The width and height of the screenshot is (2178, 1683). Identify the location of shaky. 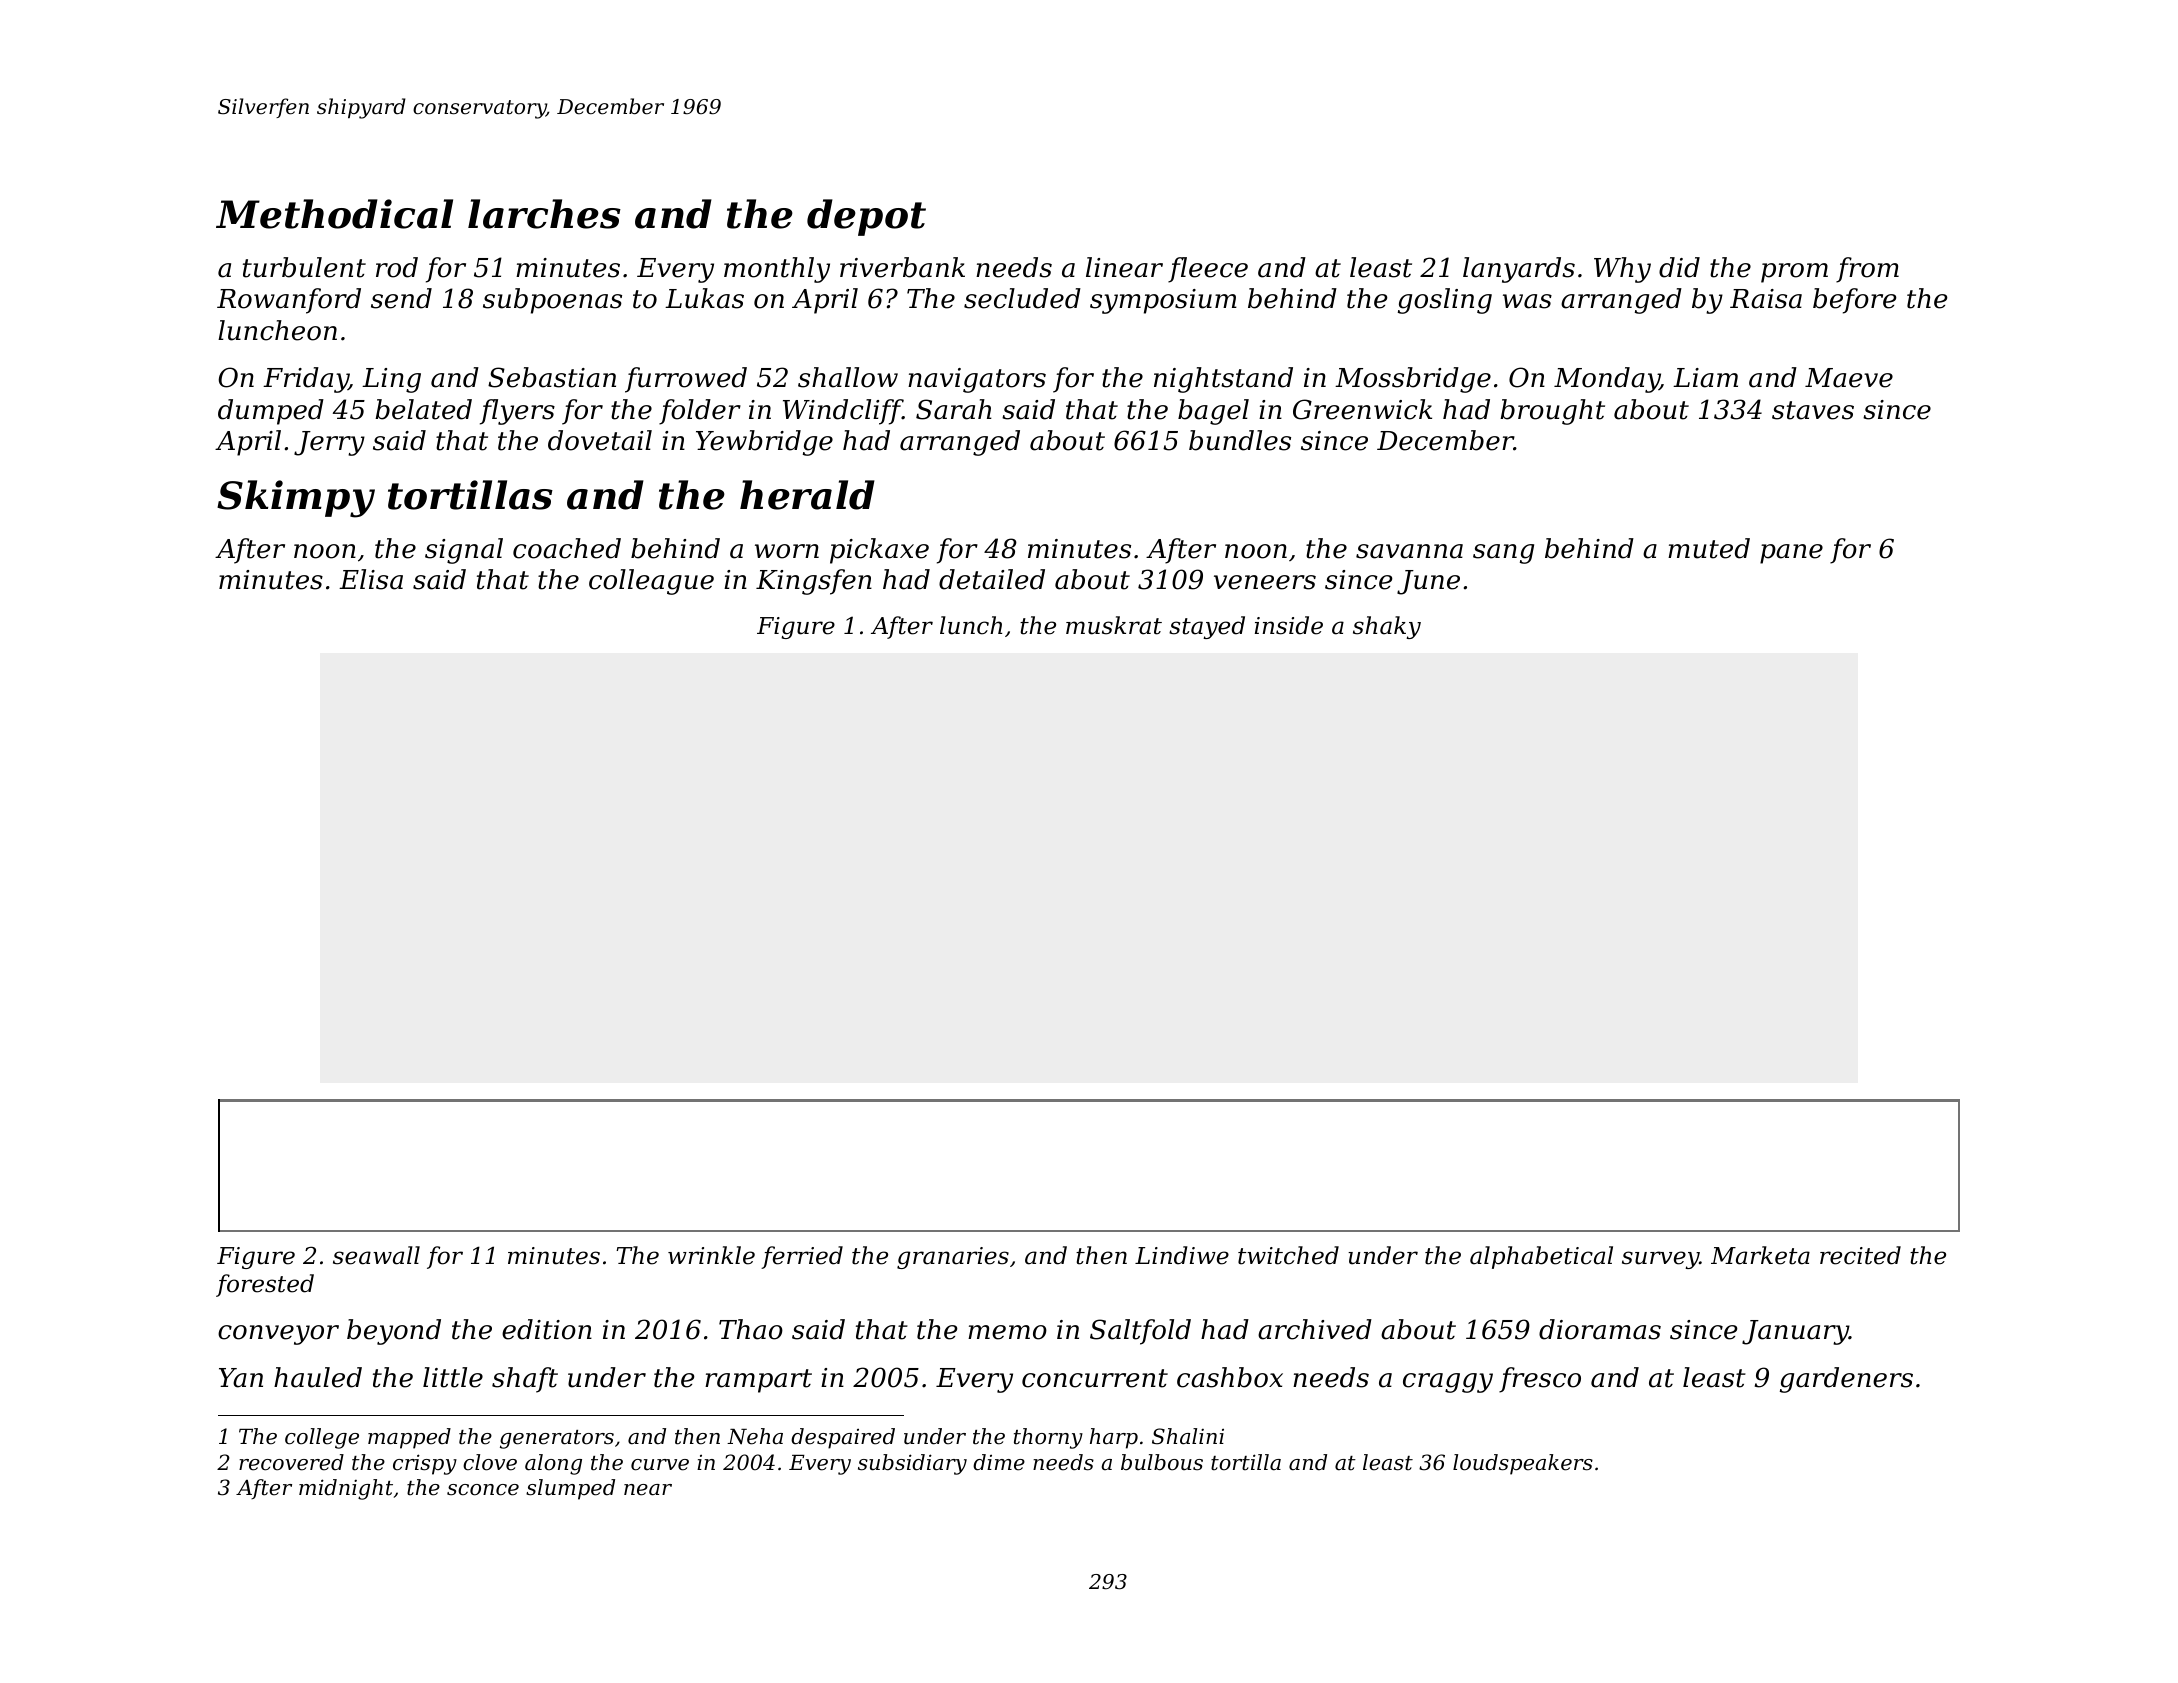
(1387, 627).
